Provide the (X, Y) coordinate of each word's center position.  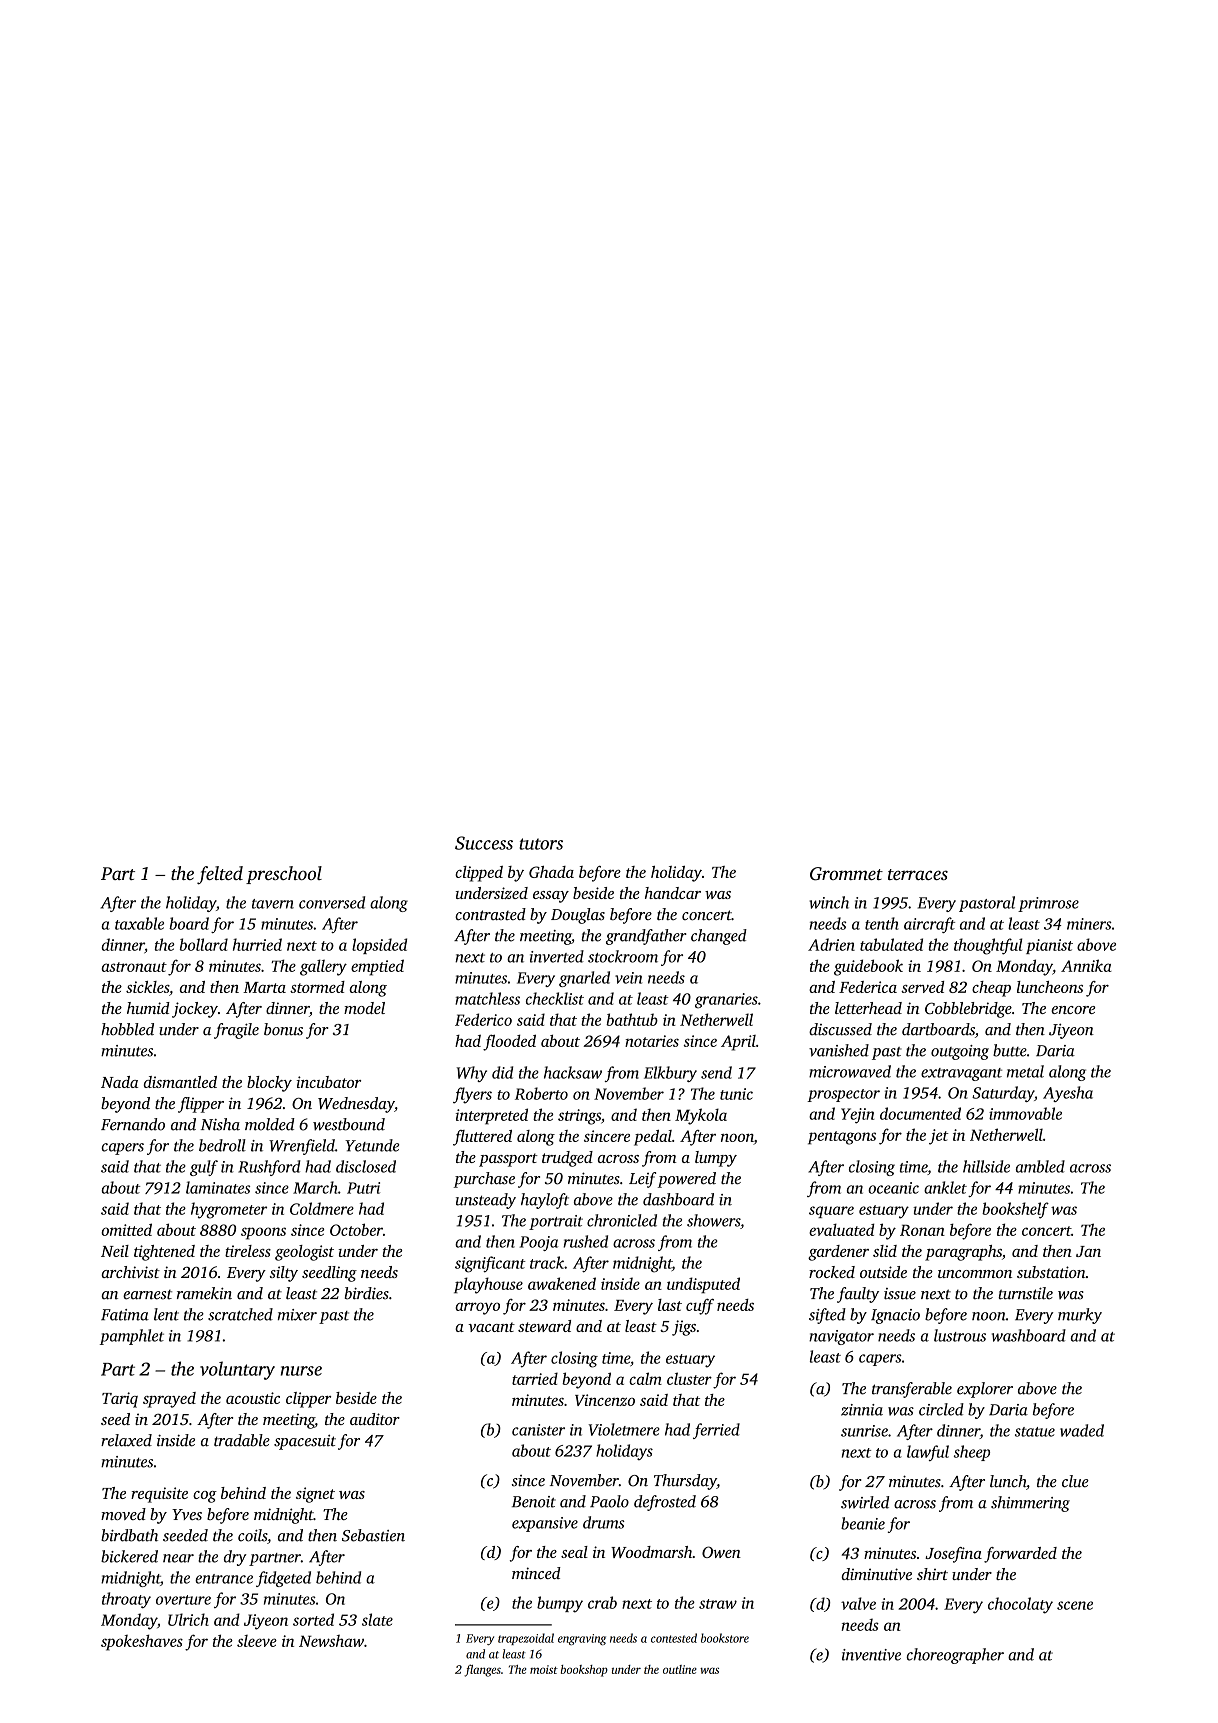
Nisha (220, 1124)
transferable (912, 1390)
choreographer (955, 1656)
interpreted (492, 1116)
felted (220, 875)
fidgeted (283, 1579)
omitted (126, 1229)
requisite (159, 1495)
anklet (945, 1187)
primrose (1048, 904)
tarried (535, 1378)
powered (687, 1180)
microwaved (850, 1071)
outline (680, 1669)
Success (484, 843)
